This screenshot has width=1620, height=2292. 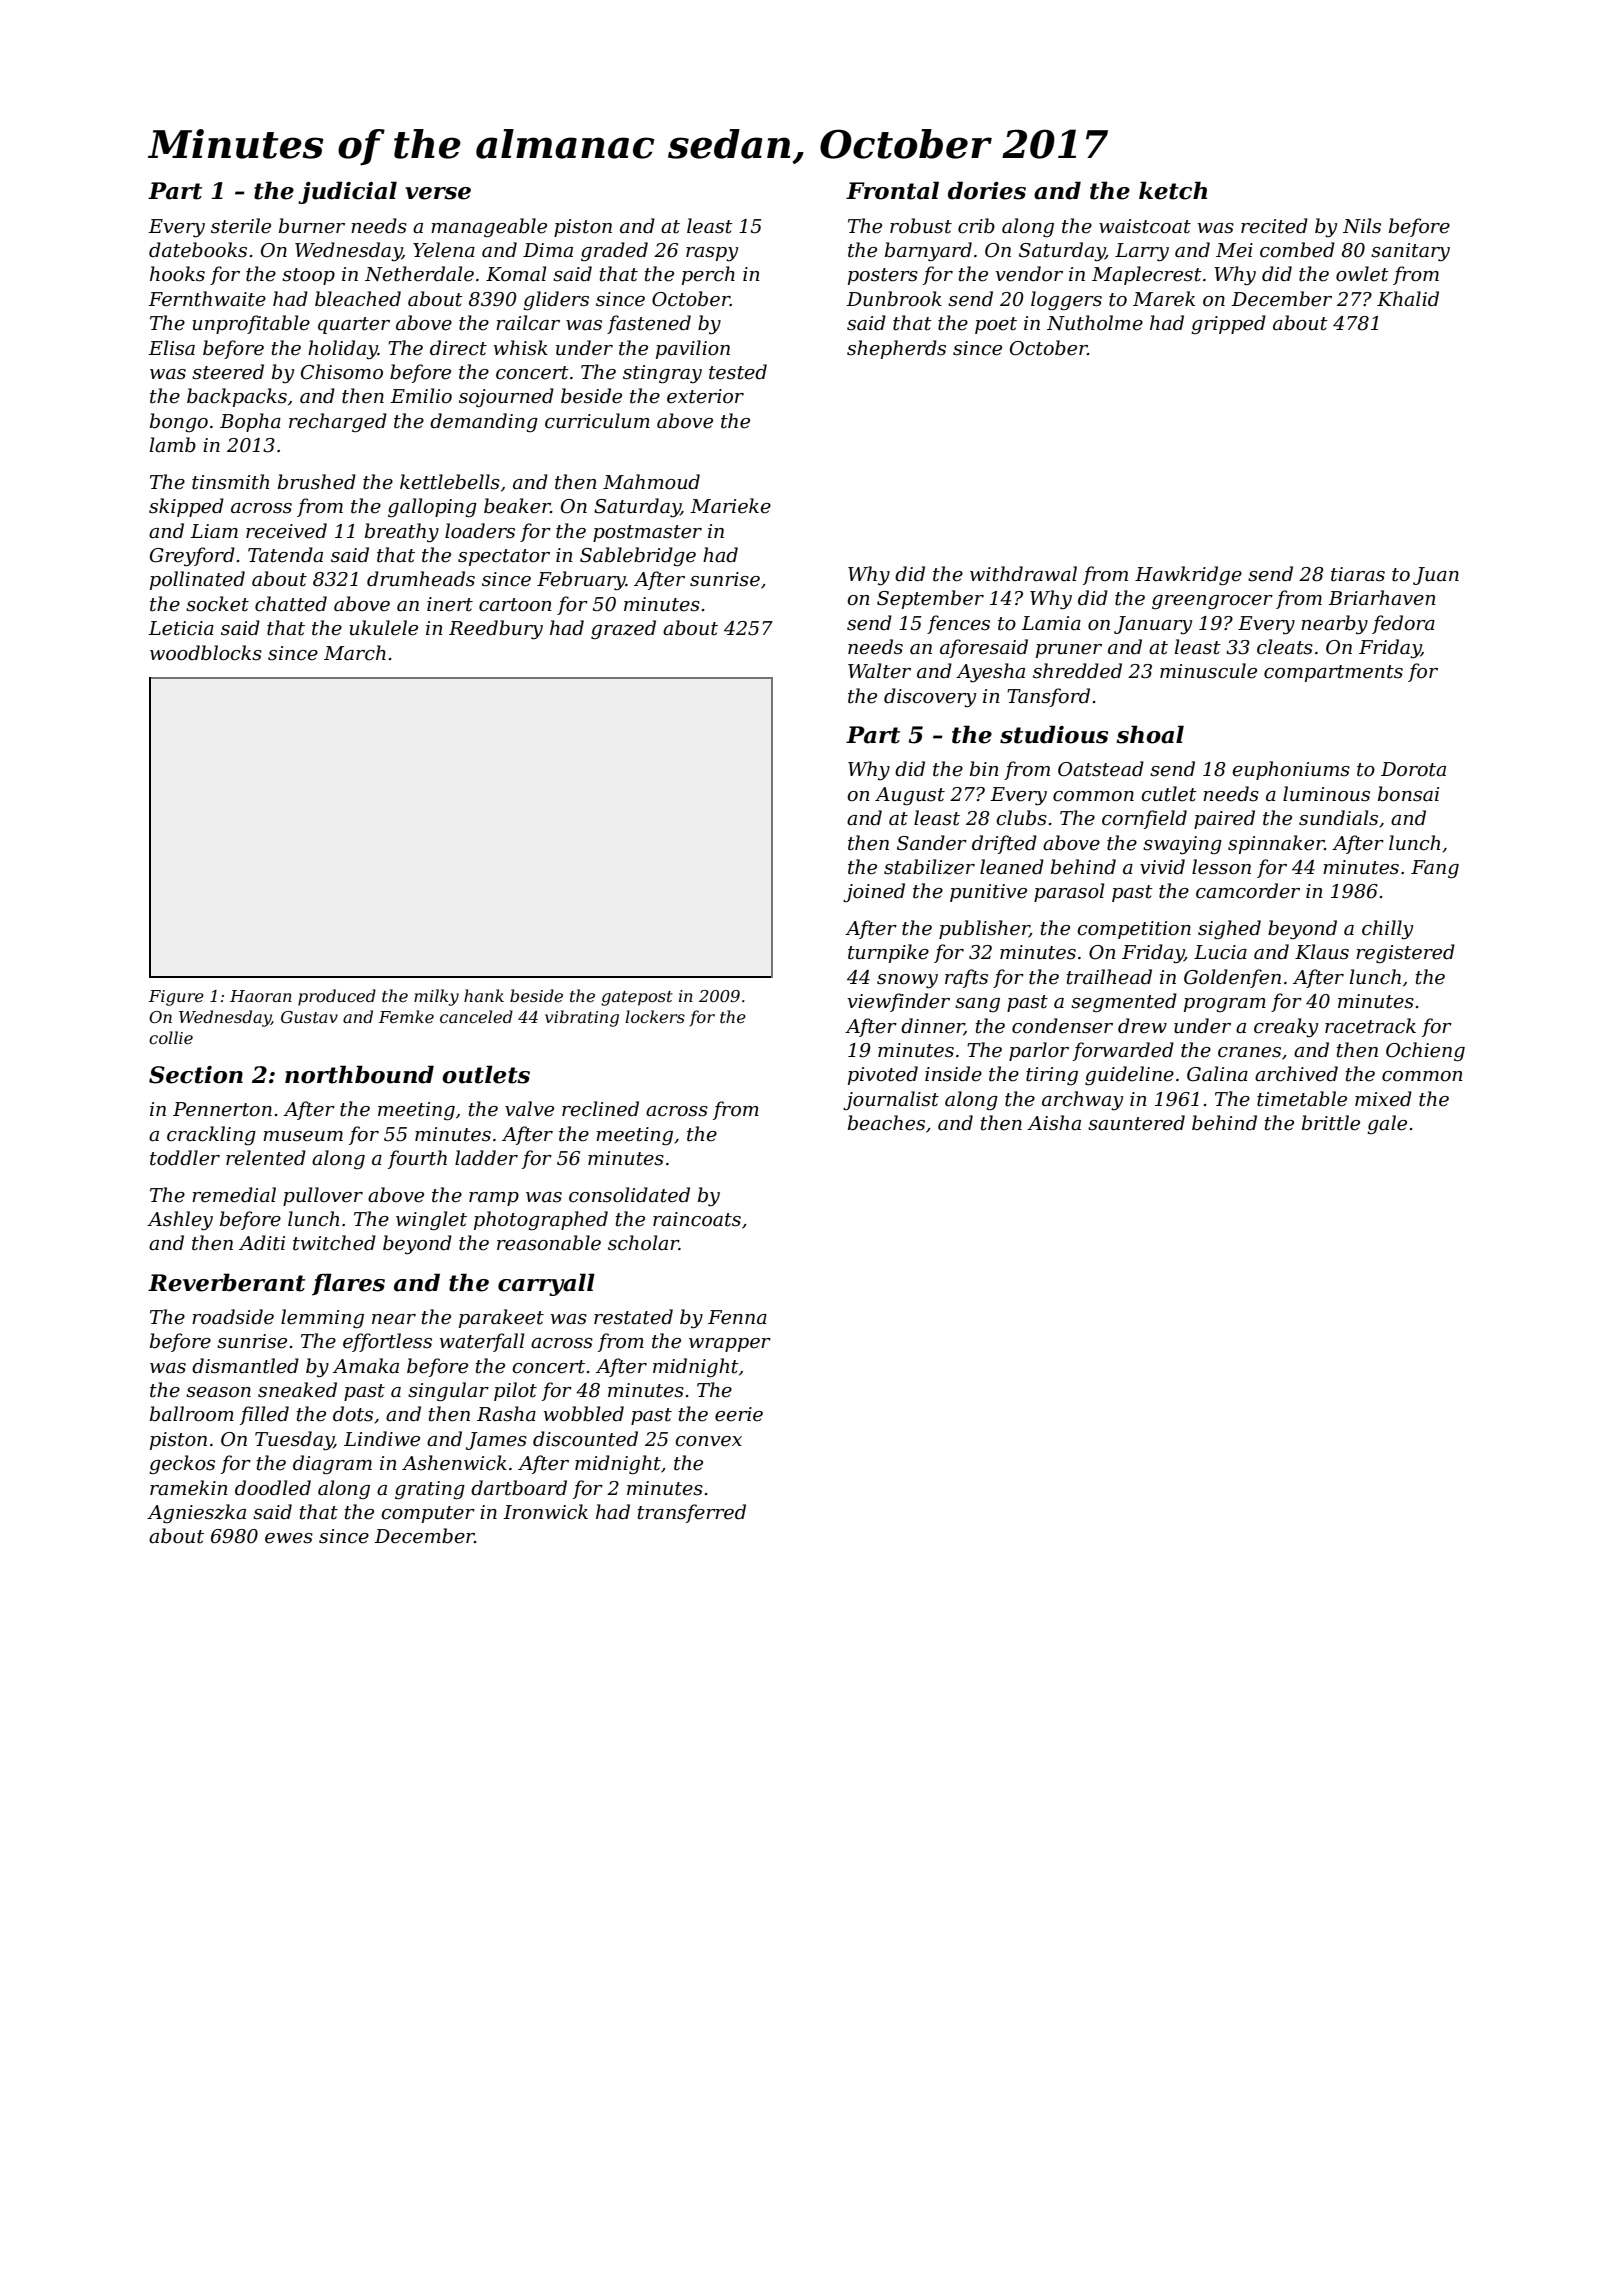 I want to click on Haoran, so click(x=261, y=996).
